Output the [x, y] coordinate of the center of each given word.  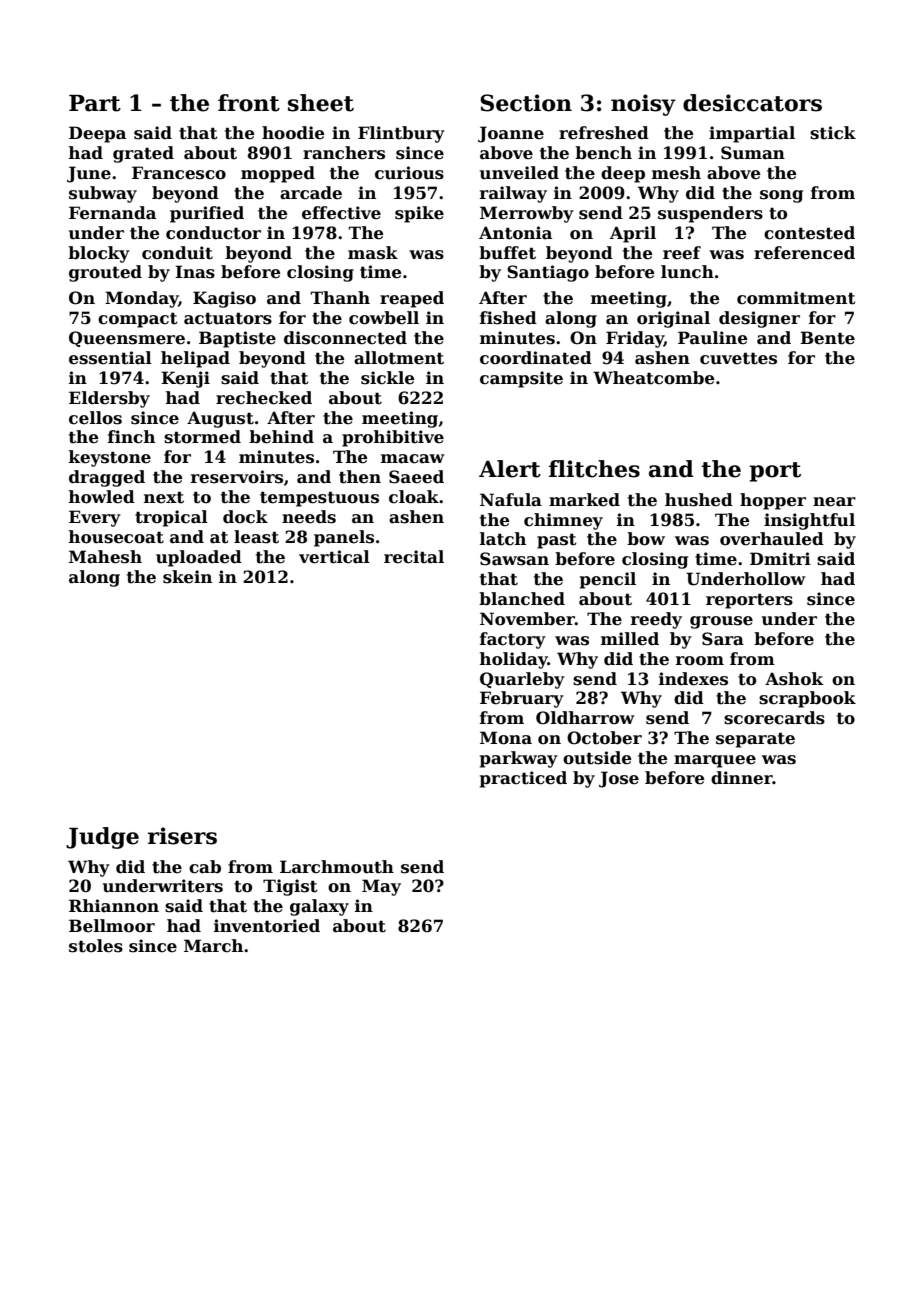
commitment [796, 298]
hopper [773, 501]
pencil [608, 580]
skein [187, 577]
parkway [519, 759]
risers [182, 836]
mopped [278, 174]
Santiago [548, 273]
